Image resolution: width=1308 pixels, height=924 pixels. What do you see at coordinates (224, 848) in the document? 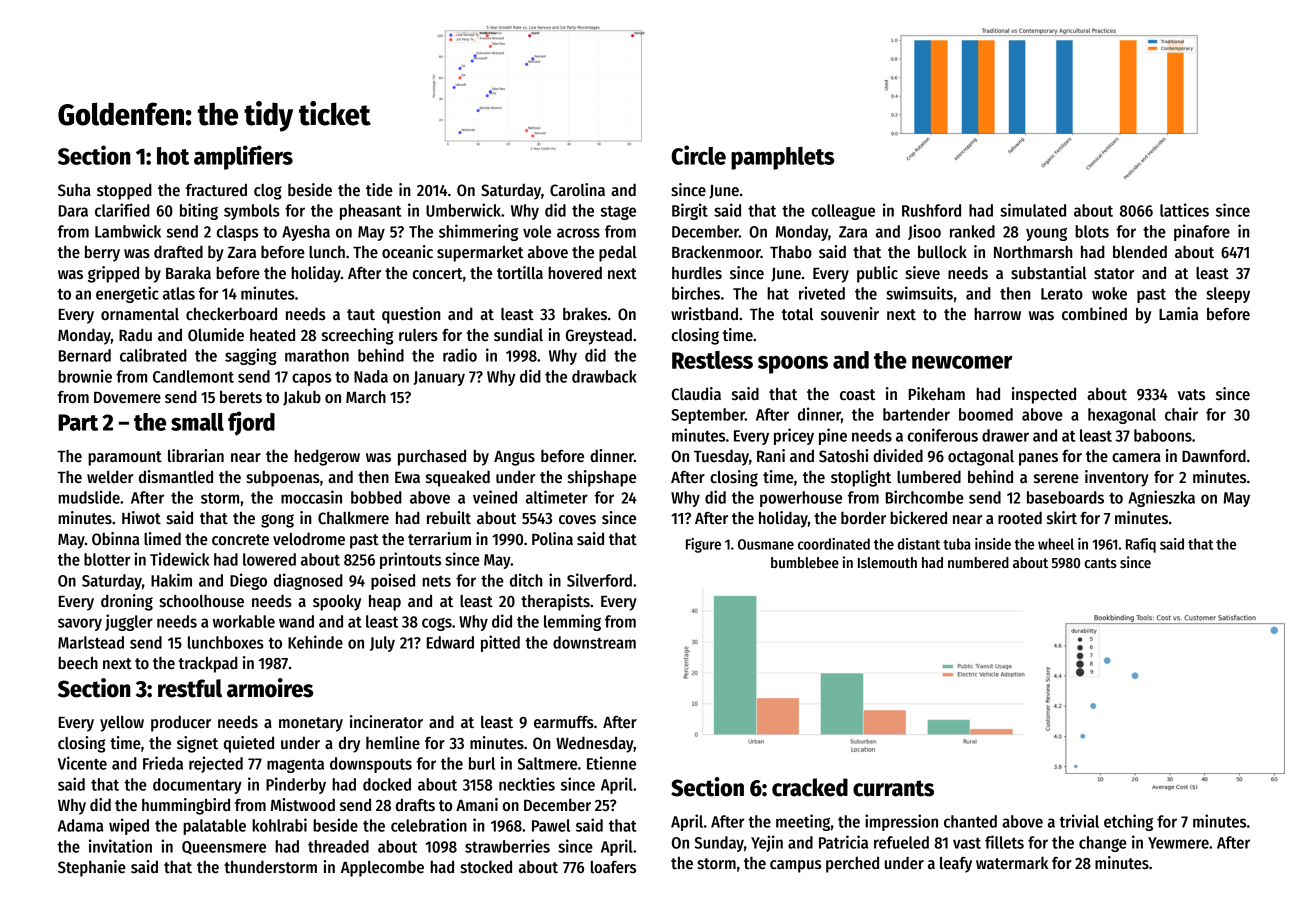
I see `Queensmere` at bounding box center [224, 848].
